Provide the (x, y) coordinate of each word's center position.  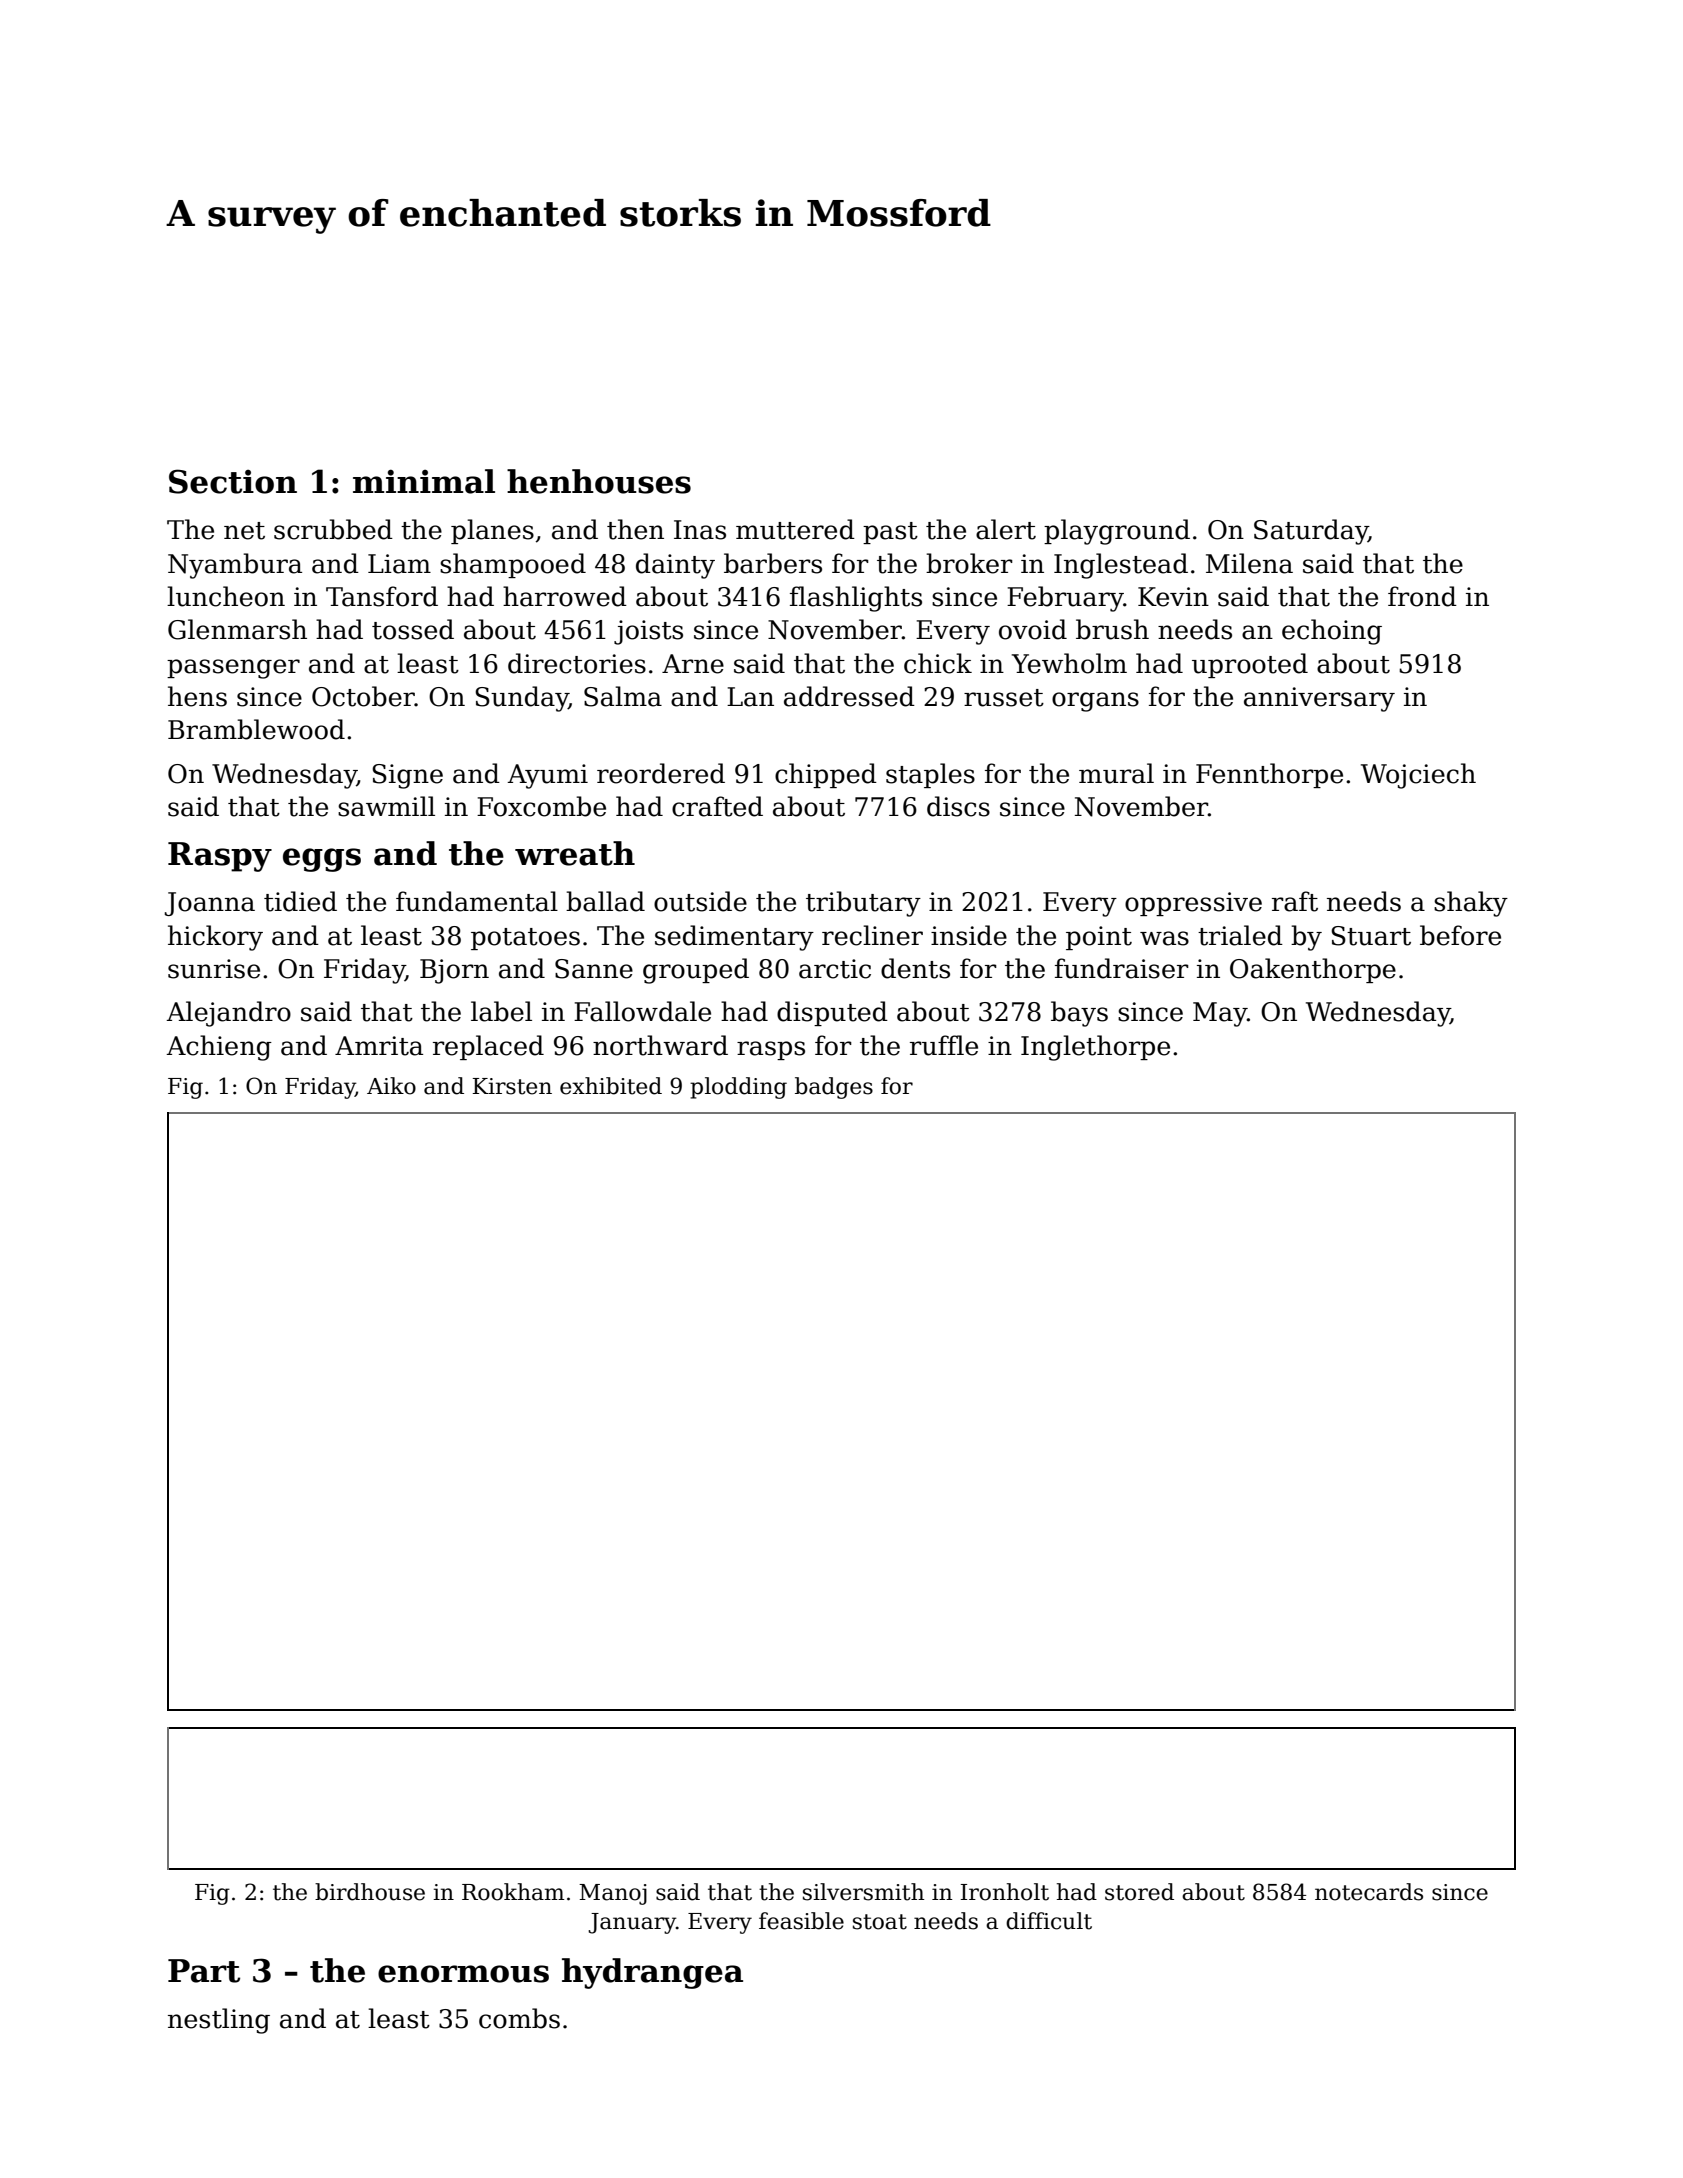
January (632, 1923)
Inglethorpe (1095, 1048)
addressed (849, 696)
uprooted (1250, 665)
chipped (826, 775)
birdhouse (370, 1892)
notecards (1369, 1892)
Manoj (613, 1894)
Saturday (1311, 532)
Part (204, 1971)
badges (834, 1088)
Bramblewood (256, 729)
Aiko (391, 1086)
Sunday (521, 699)
